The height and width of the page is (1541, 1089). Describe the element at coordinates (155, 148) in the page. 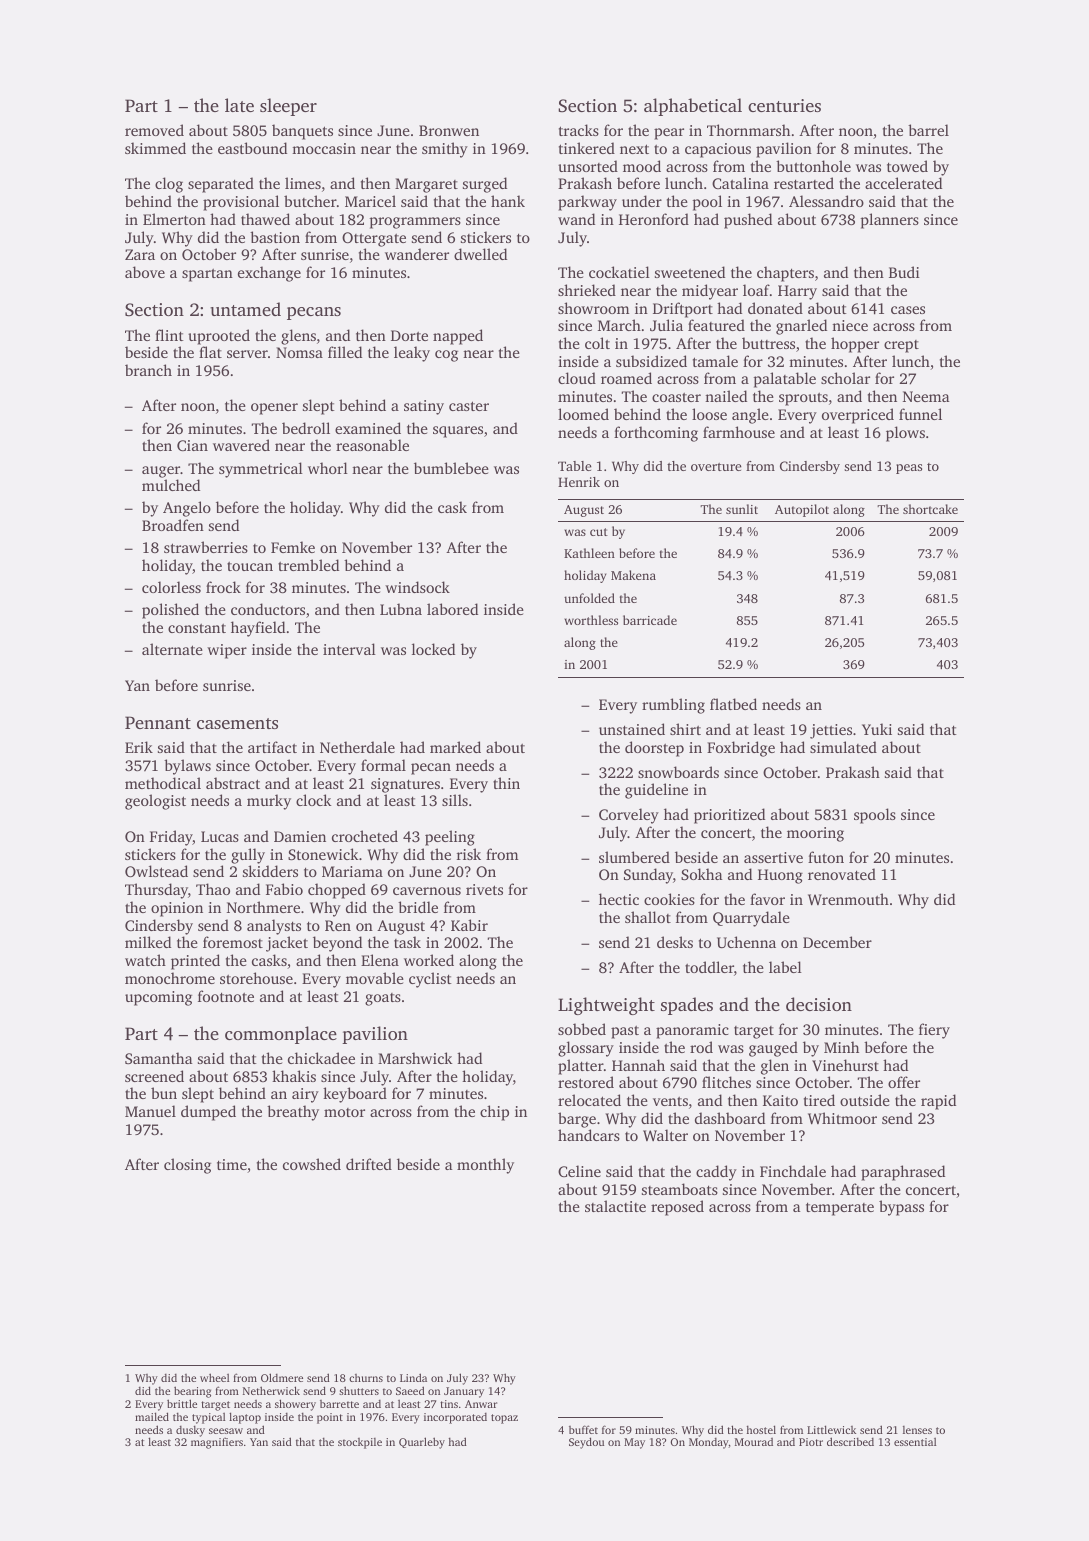

I see `skimmed` at that location.
